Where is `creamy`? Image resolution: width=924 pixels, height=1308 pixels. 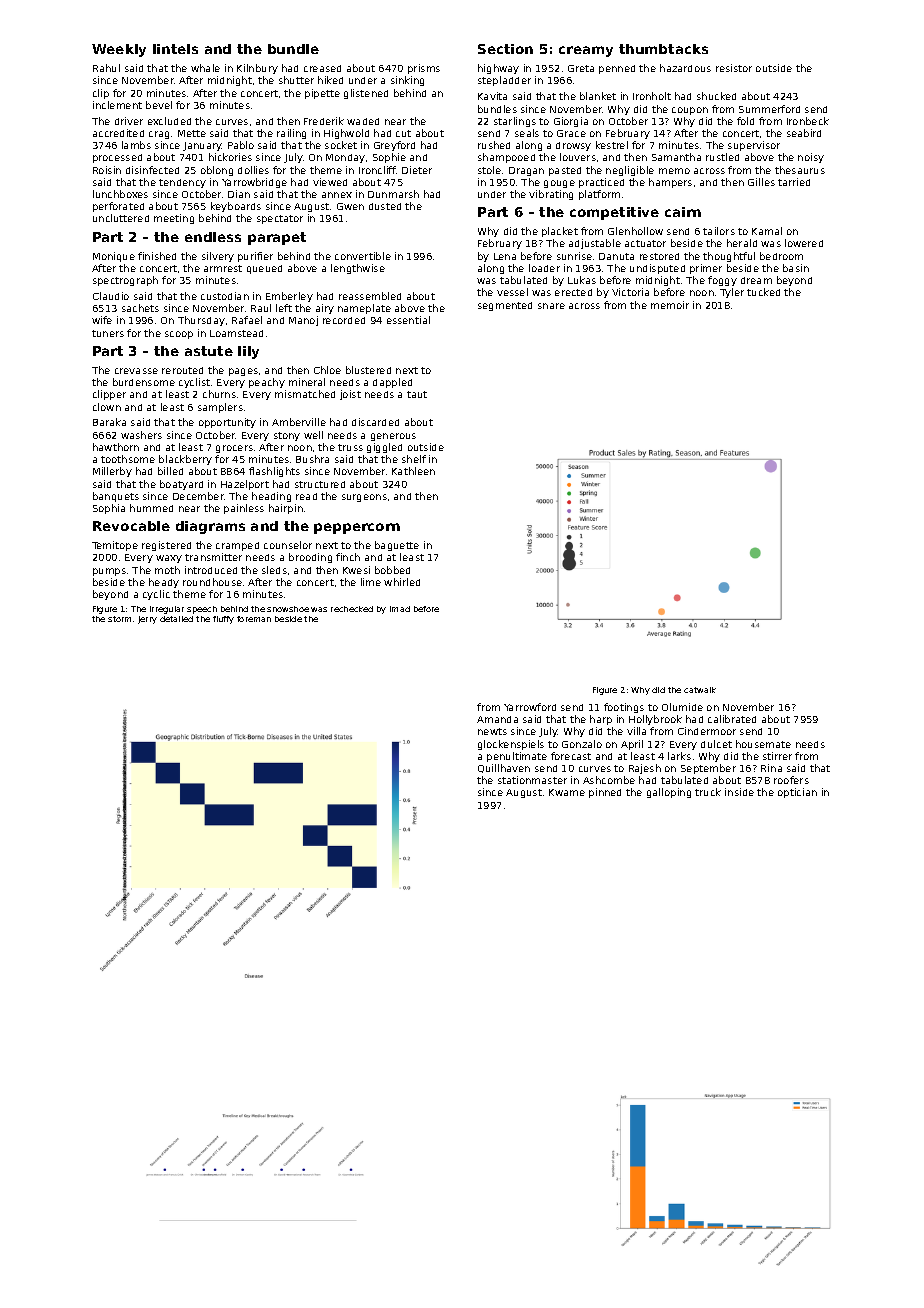 creamy is located at coordinates (586, 51).
